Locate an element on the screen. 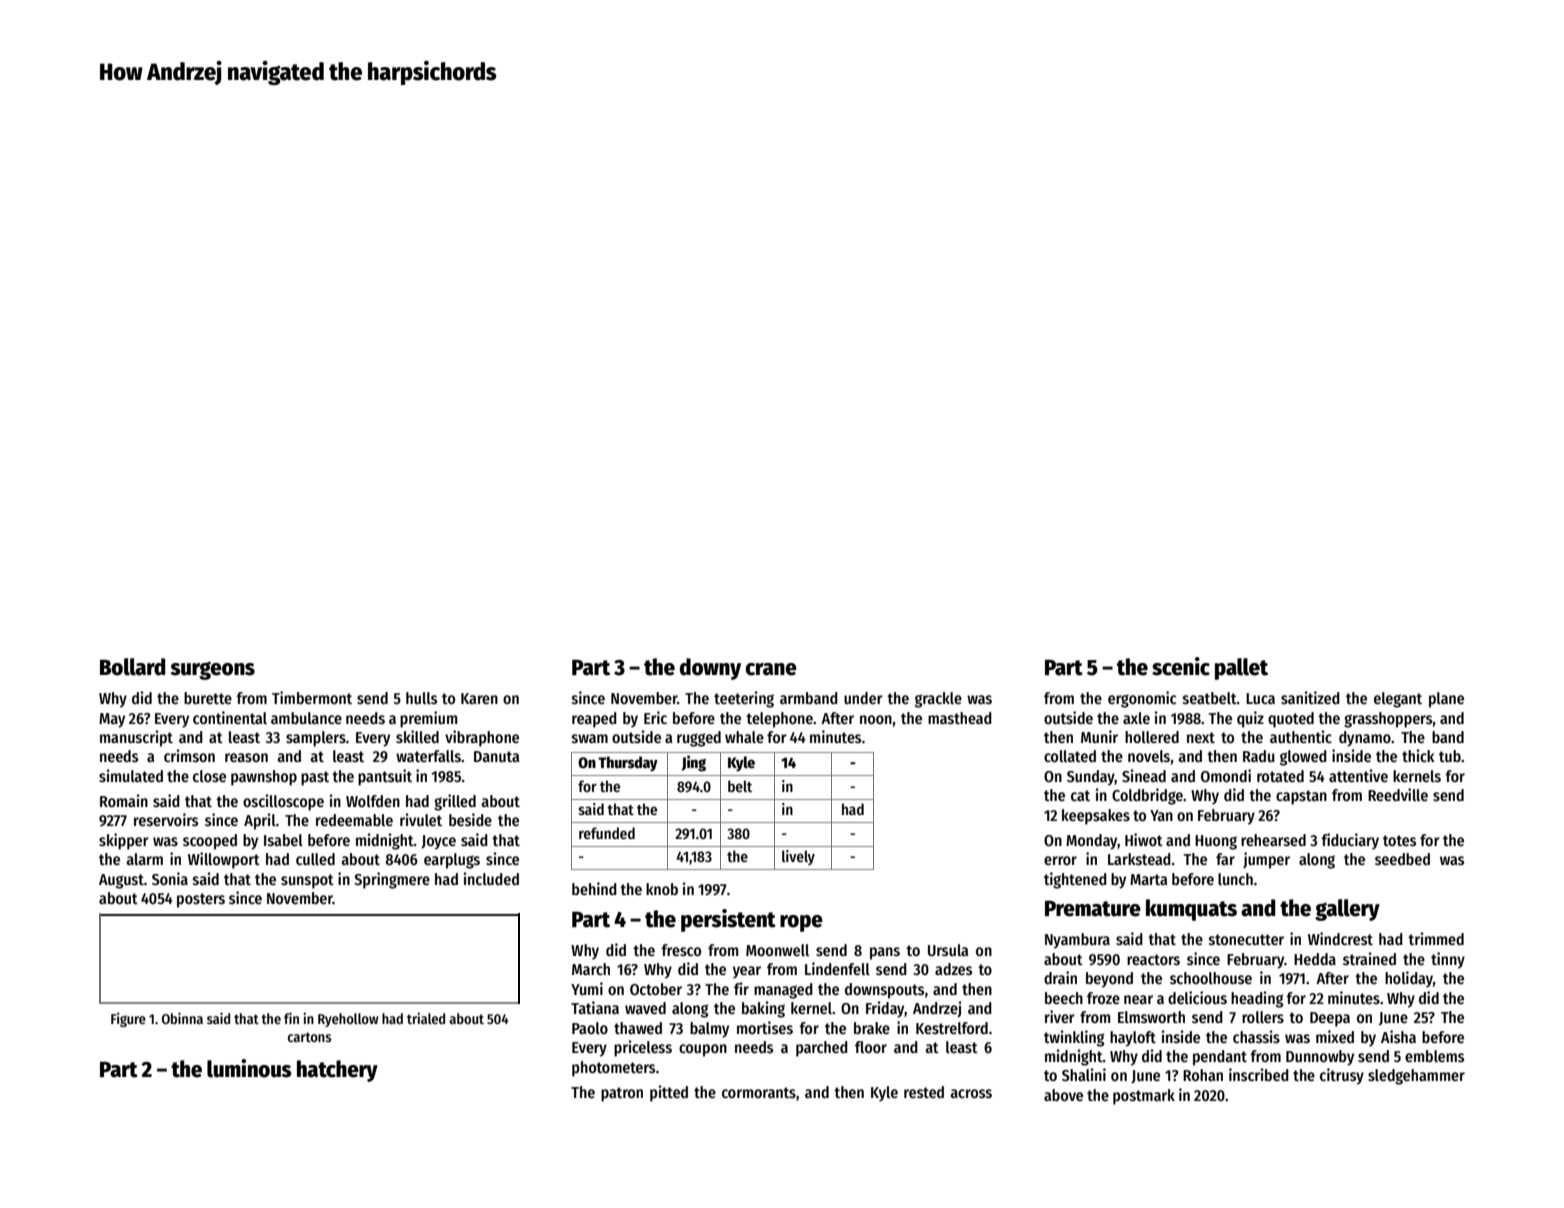 Image resolution: width=1564 pixels, height=1208 pixels. cat is located at coordinates (1080, 795).
